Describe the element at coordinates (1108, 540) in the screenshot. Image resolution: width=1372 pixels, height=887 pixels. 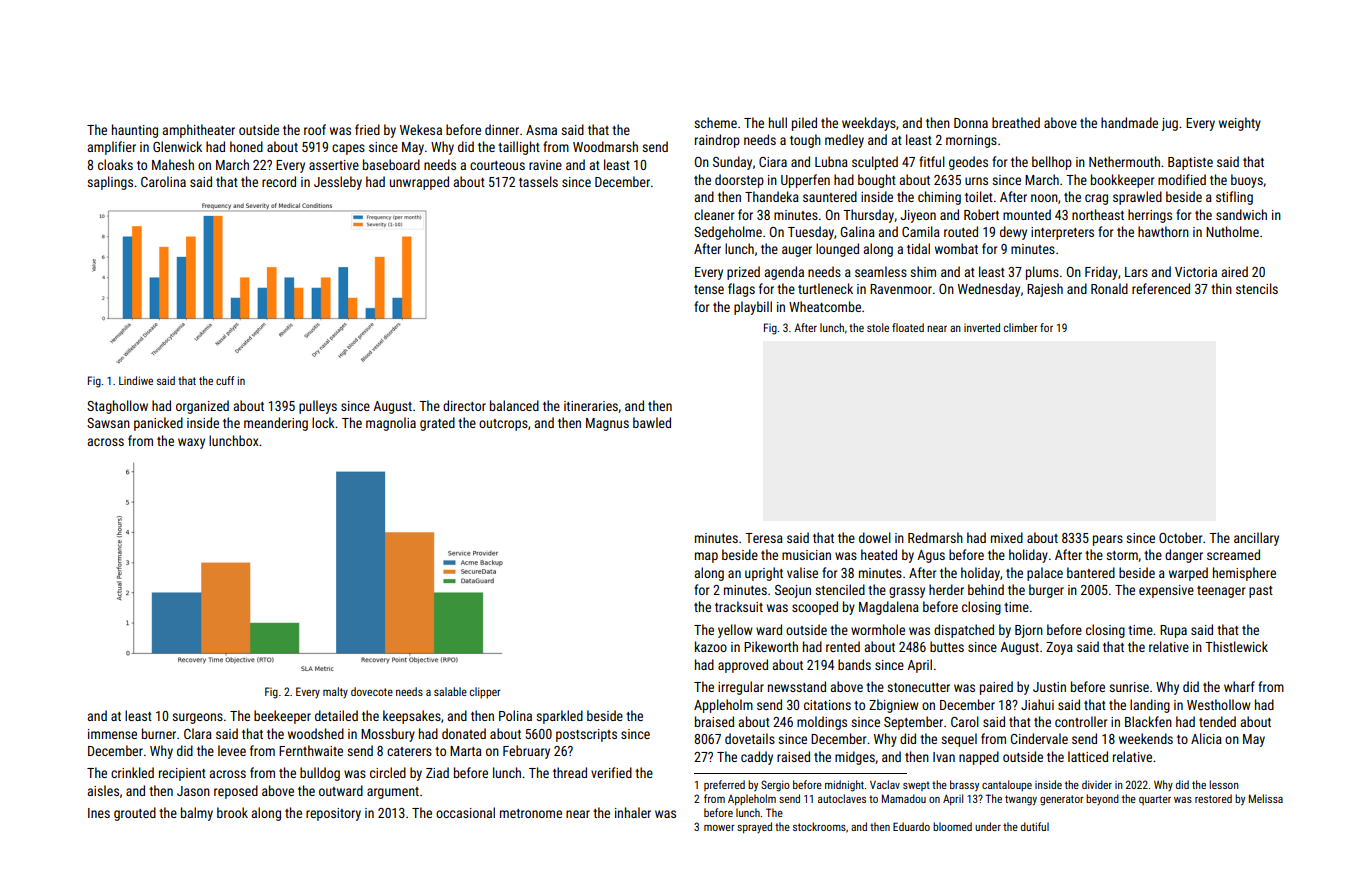
I see `pears` at that location.
